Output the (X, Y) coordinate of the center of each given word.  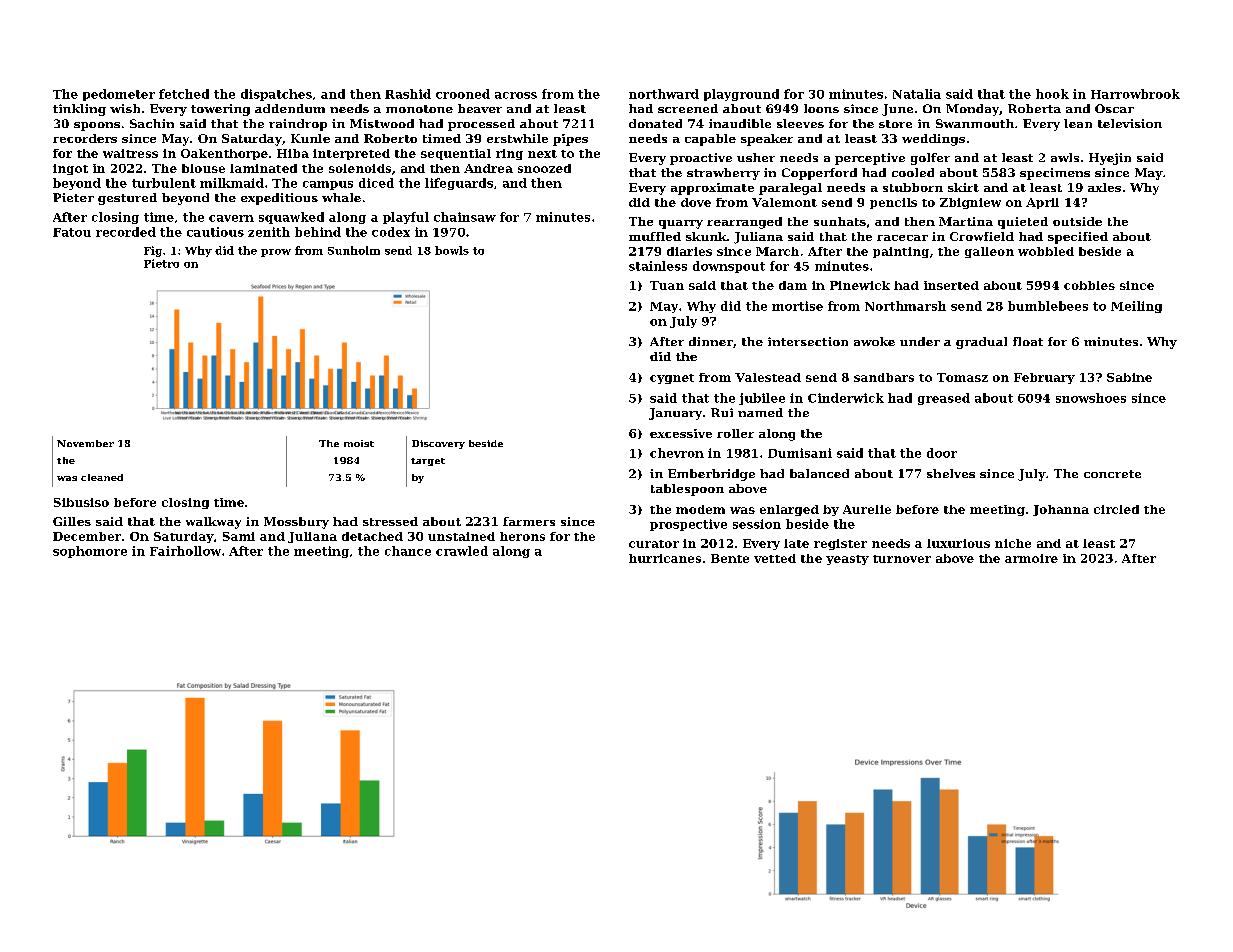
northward (664, 94)
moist (359, 443)
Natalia (917, 94)
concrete (1112, 474)
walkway (213, 523)
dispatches (276, 95)
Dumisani (800, 453)
